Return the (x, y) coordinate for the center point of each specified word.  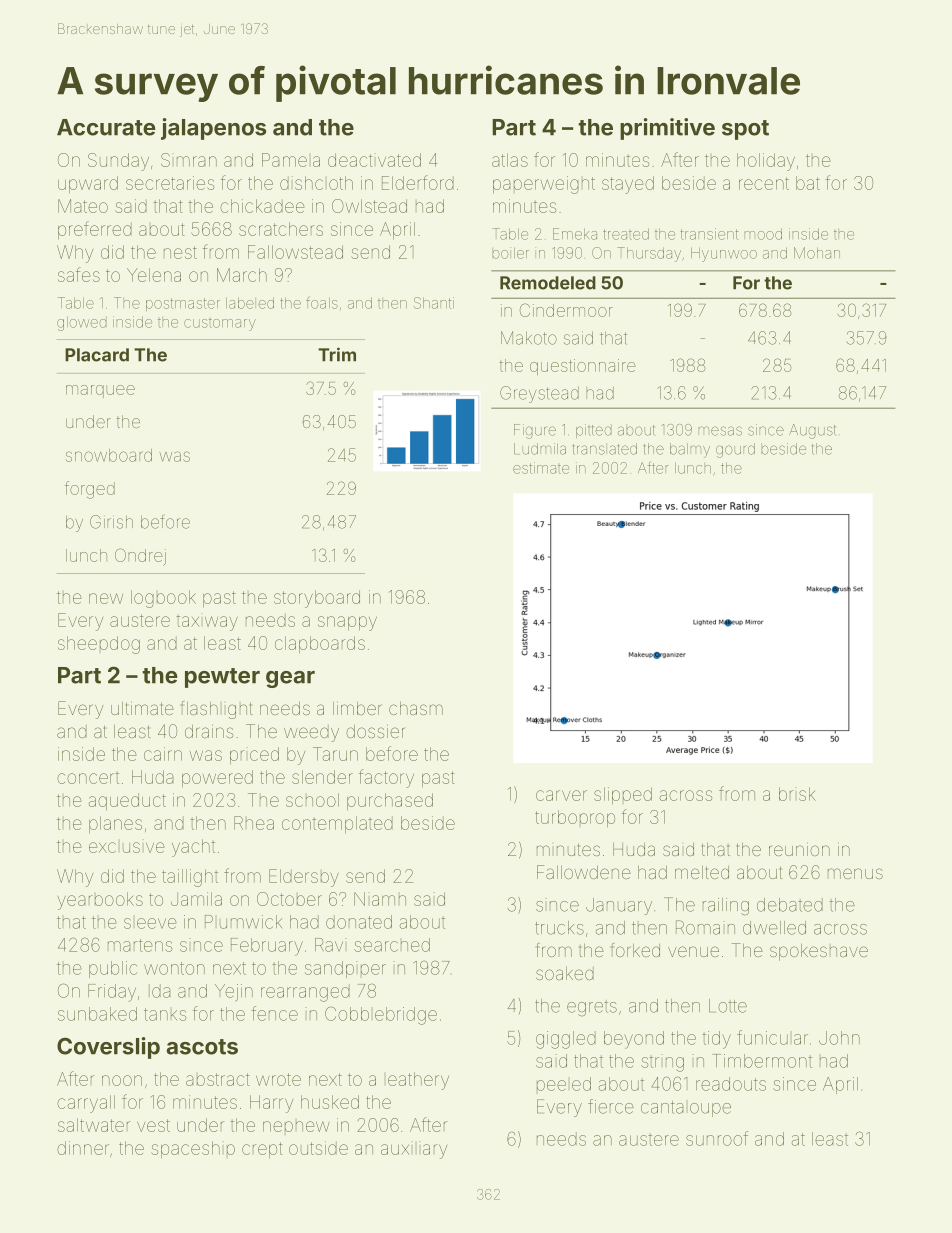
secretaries (170, 183)
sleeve (150, 923)
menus (855, 873)
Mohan (817, 253)
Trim (337, 354)
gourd (735, 450)
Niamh (380, 899)
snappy (347, 623)
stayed (628, 185)
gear (290, 679)
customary (220, 325)
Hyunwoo (724, 254)
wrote (278, 1079)
